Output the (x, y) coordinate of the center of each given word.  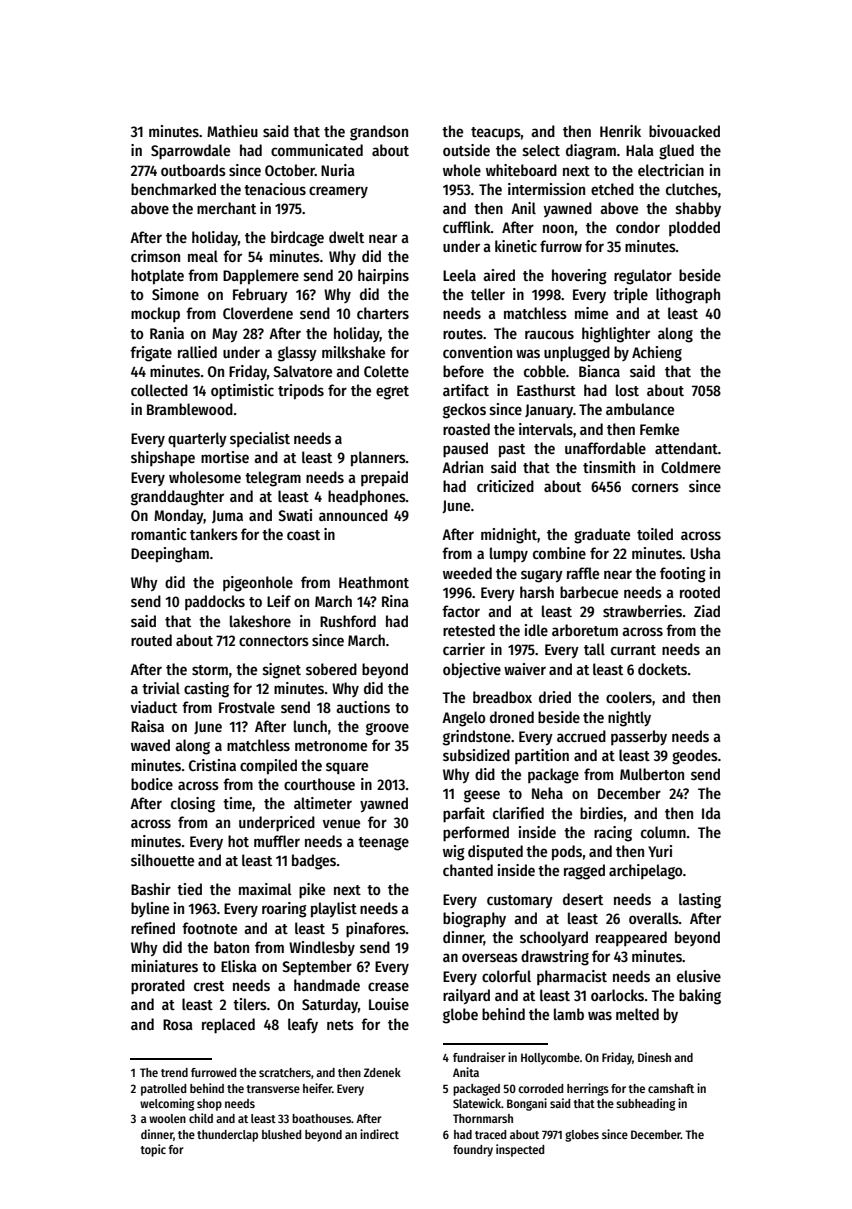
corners (655, 487)
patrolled (163, 1090)
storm (210, 670)
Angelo (463, 719)
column (663, 832)
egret (392, 393)
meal (203, 256)
